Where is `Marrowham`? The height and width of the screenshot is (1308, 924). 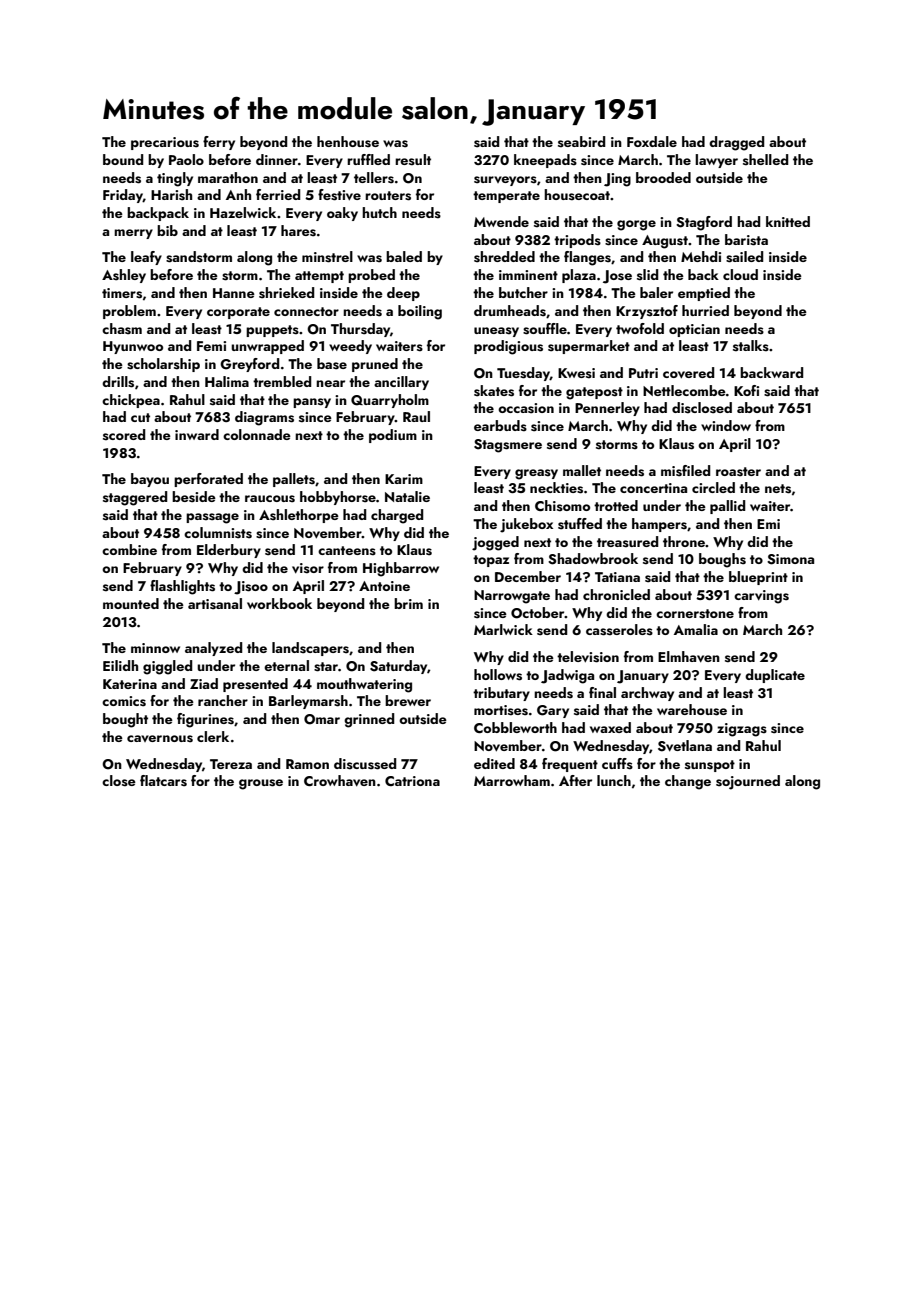
Marrowham is located at coordinates (512, 780).
